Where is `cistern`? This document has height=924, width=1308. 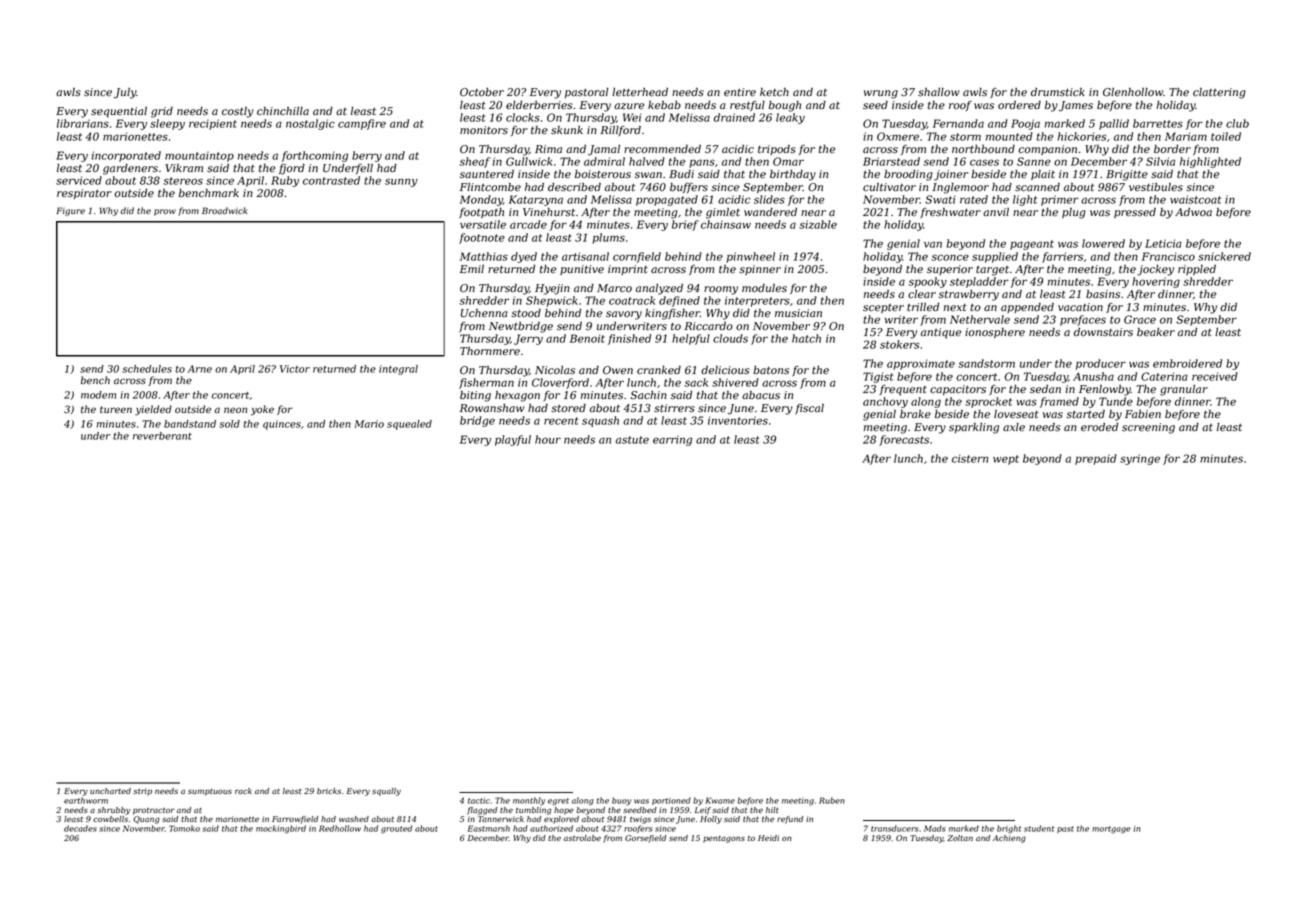 cistern is located at coordinates (970, 458).
